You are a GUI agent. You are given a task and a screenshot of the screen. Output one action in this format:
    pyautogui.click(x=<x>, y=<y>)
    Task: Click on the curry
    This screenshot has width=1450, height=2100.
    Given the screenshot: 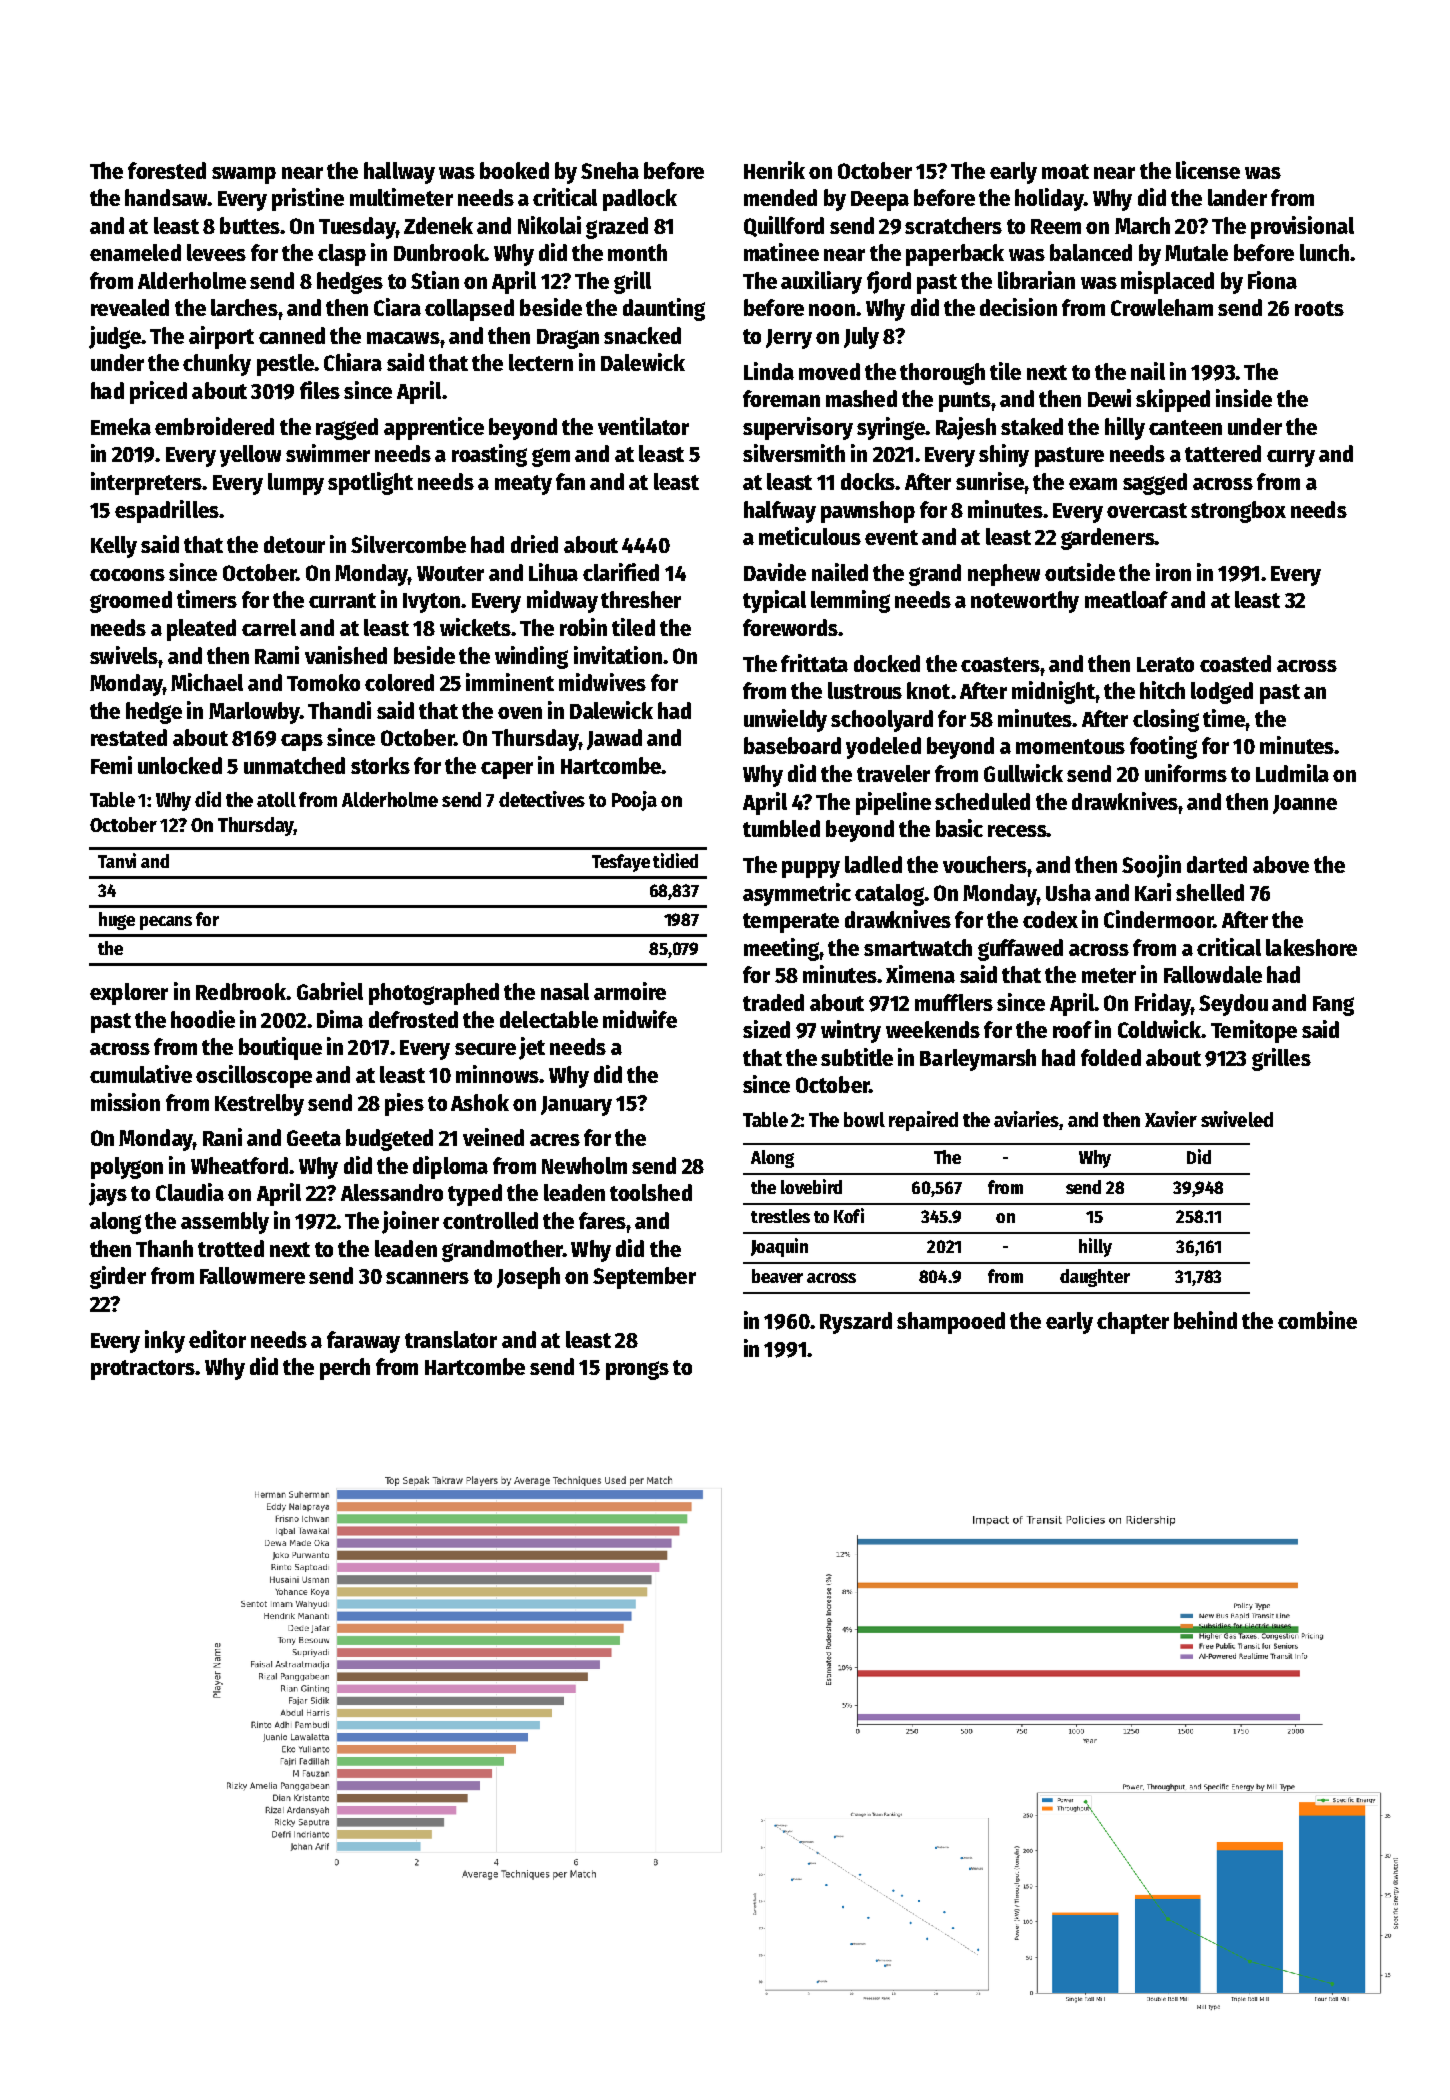 What is the action you would take?
    pyautogui.click(x=1291, y=458)
